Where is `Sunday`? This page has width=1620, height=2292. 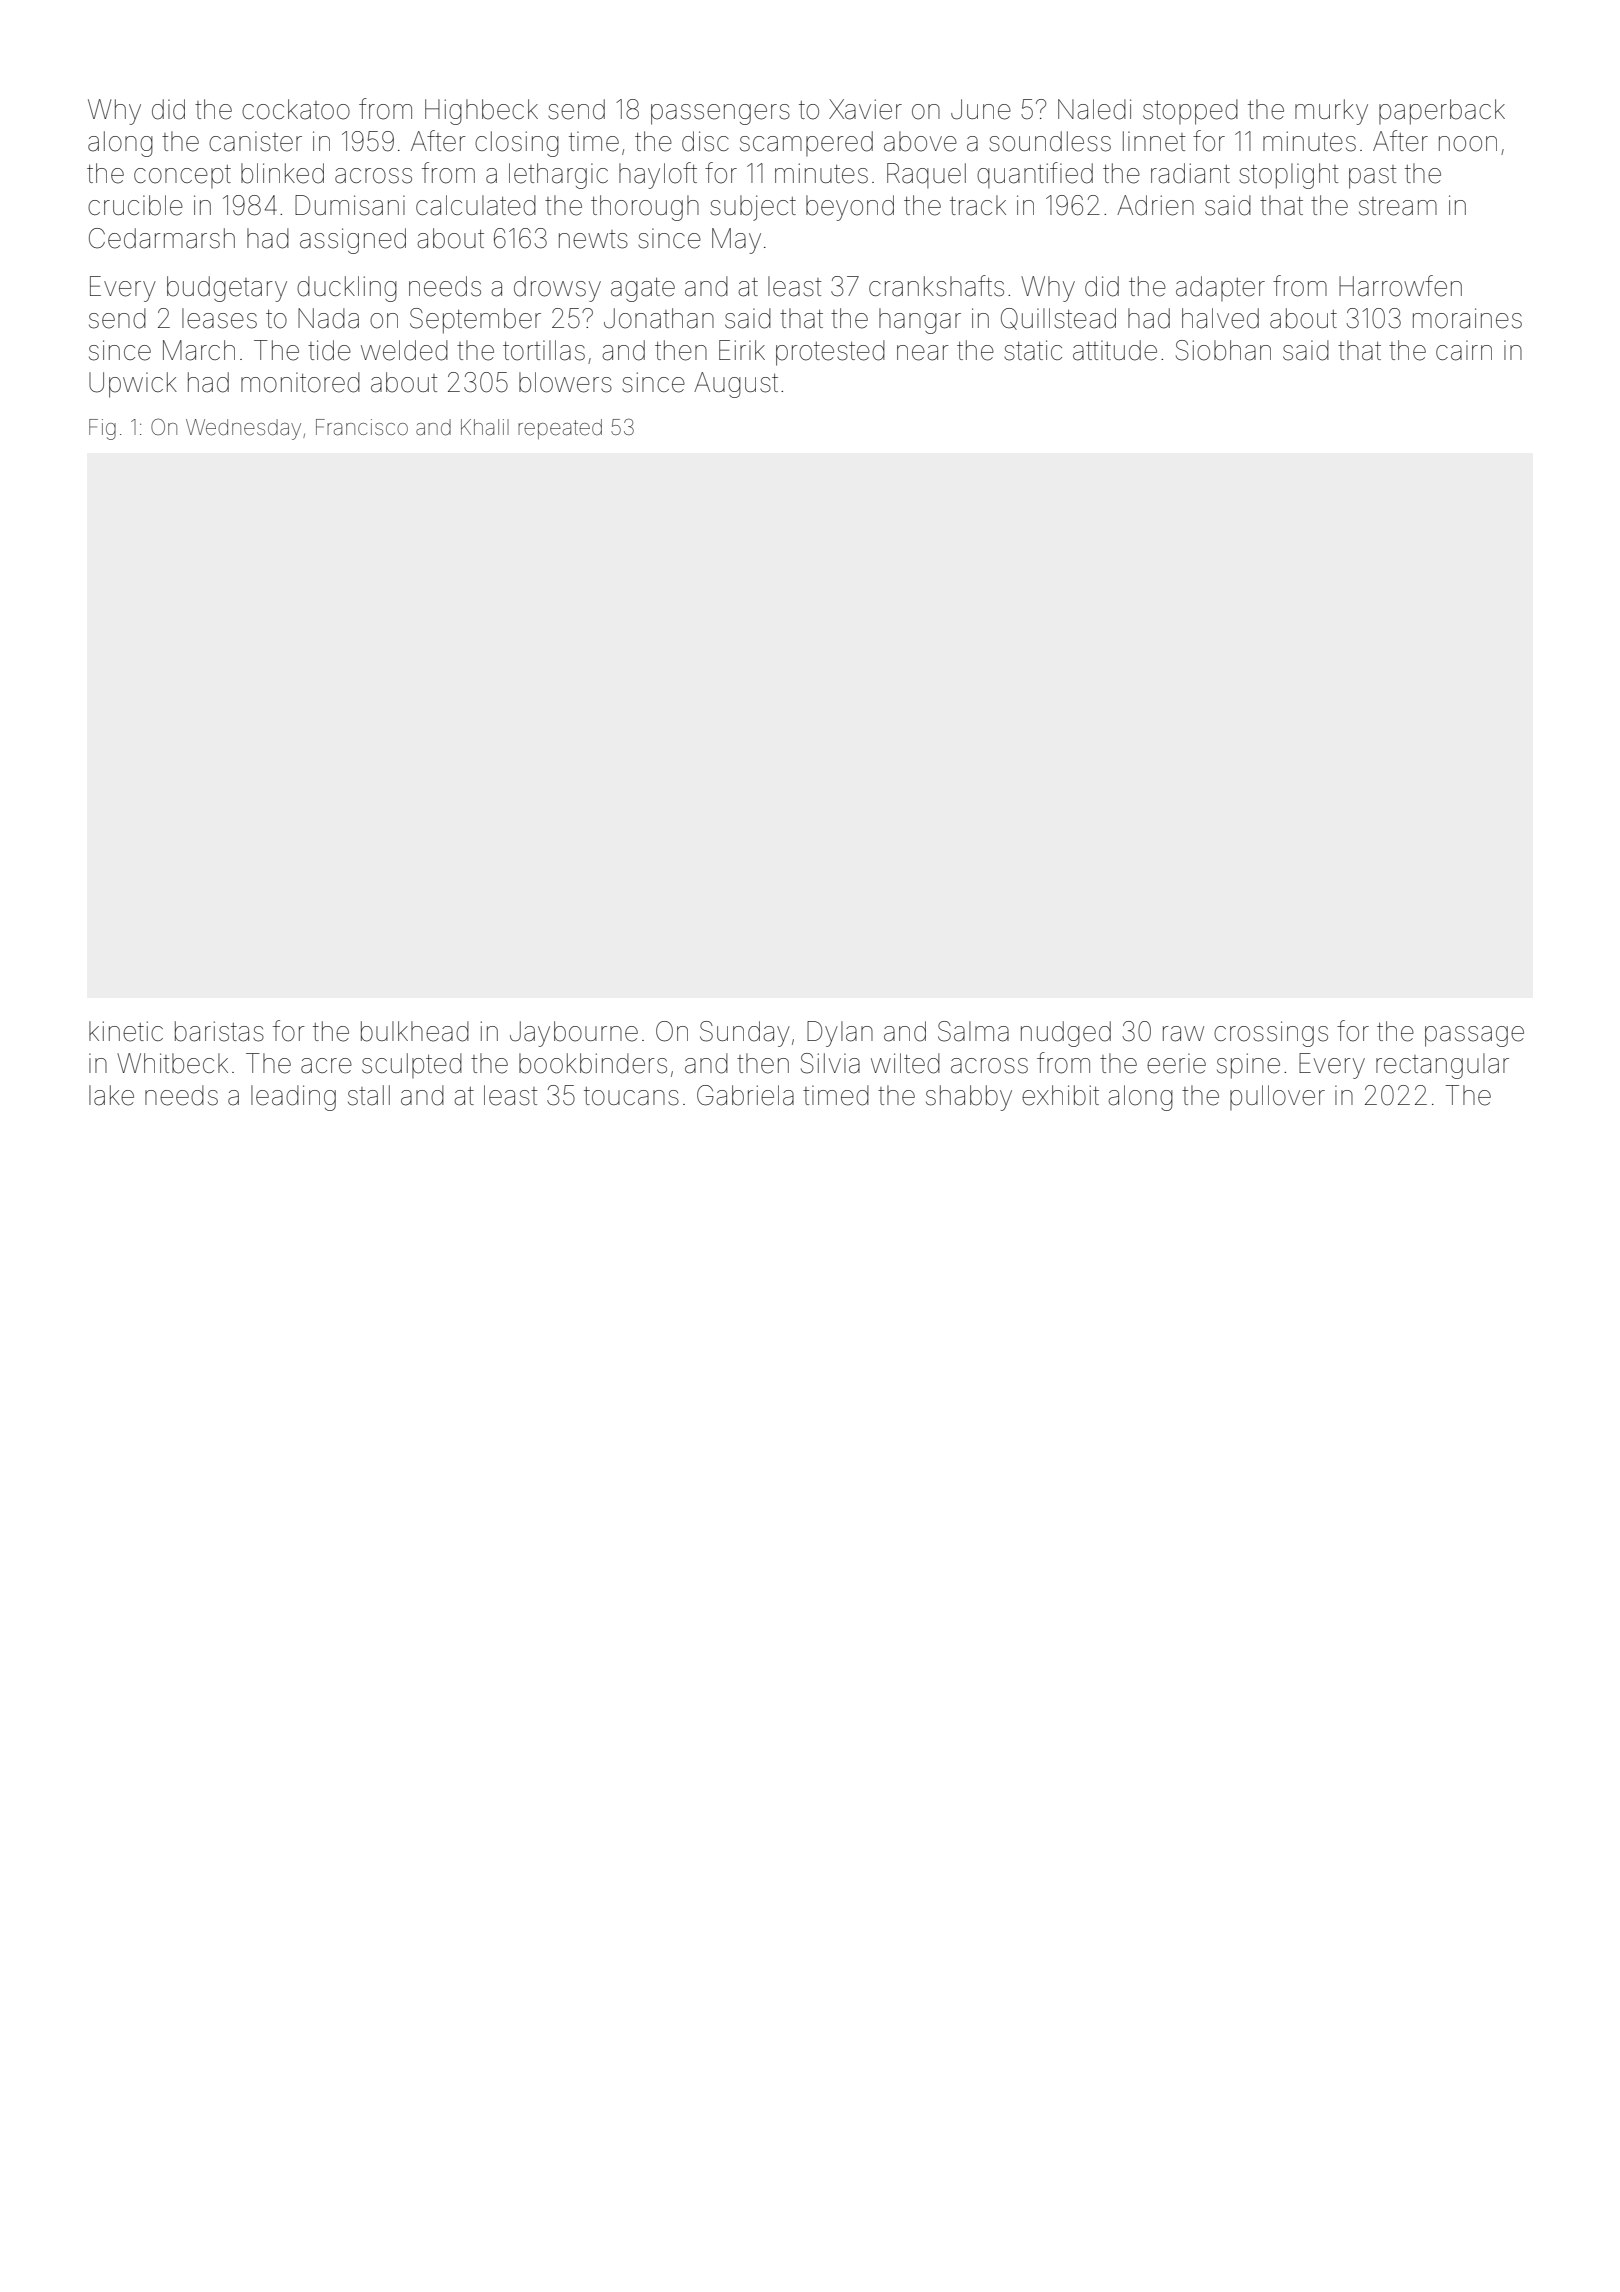 Sunday is located at coordinates (745, 1034).
